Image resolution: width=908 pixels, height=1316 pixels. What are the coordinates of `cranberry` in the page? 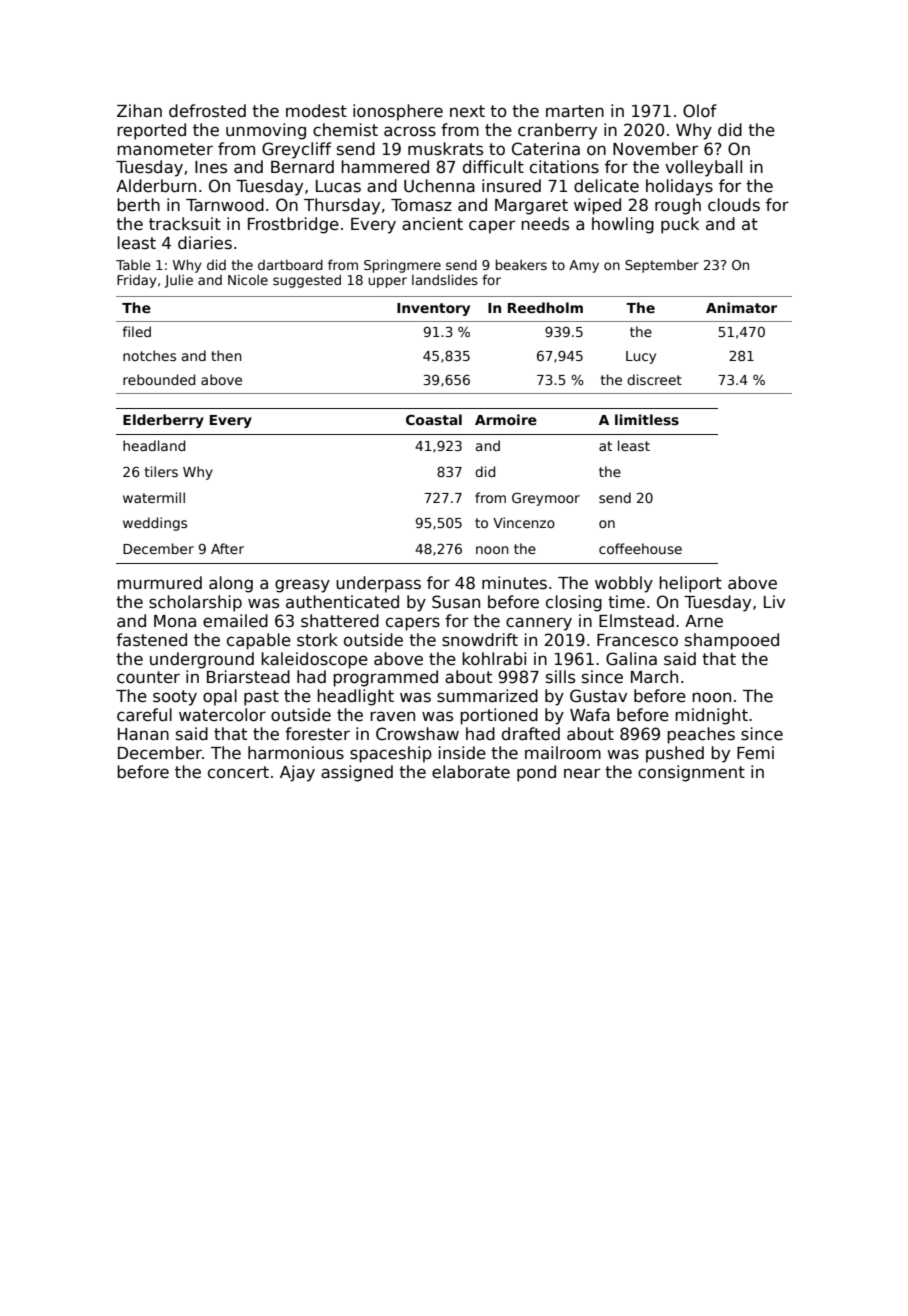 It's located at (557, 131).
